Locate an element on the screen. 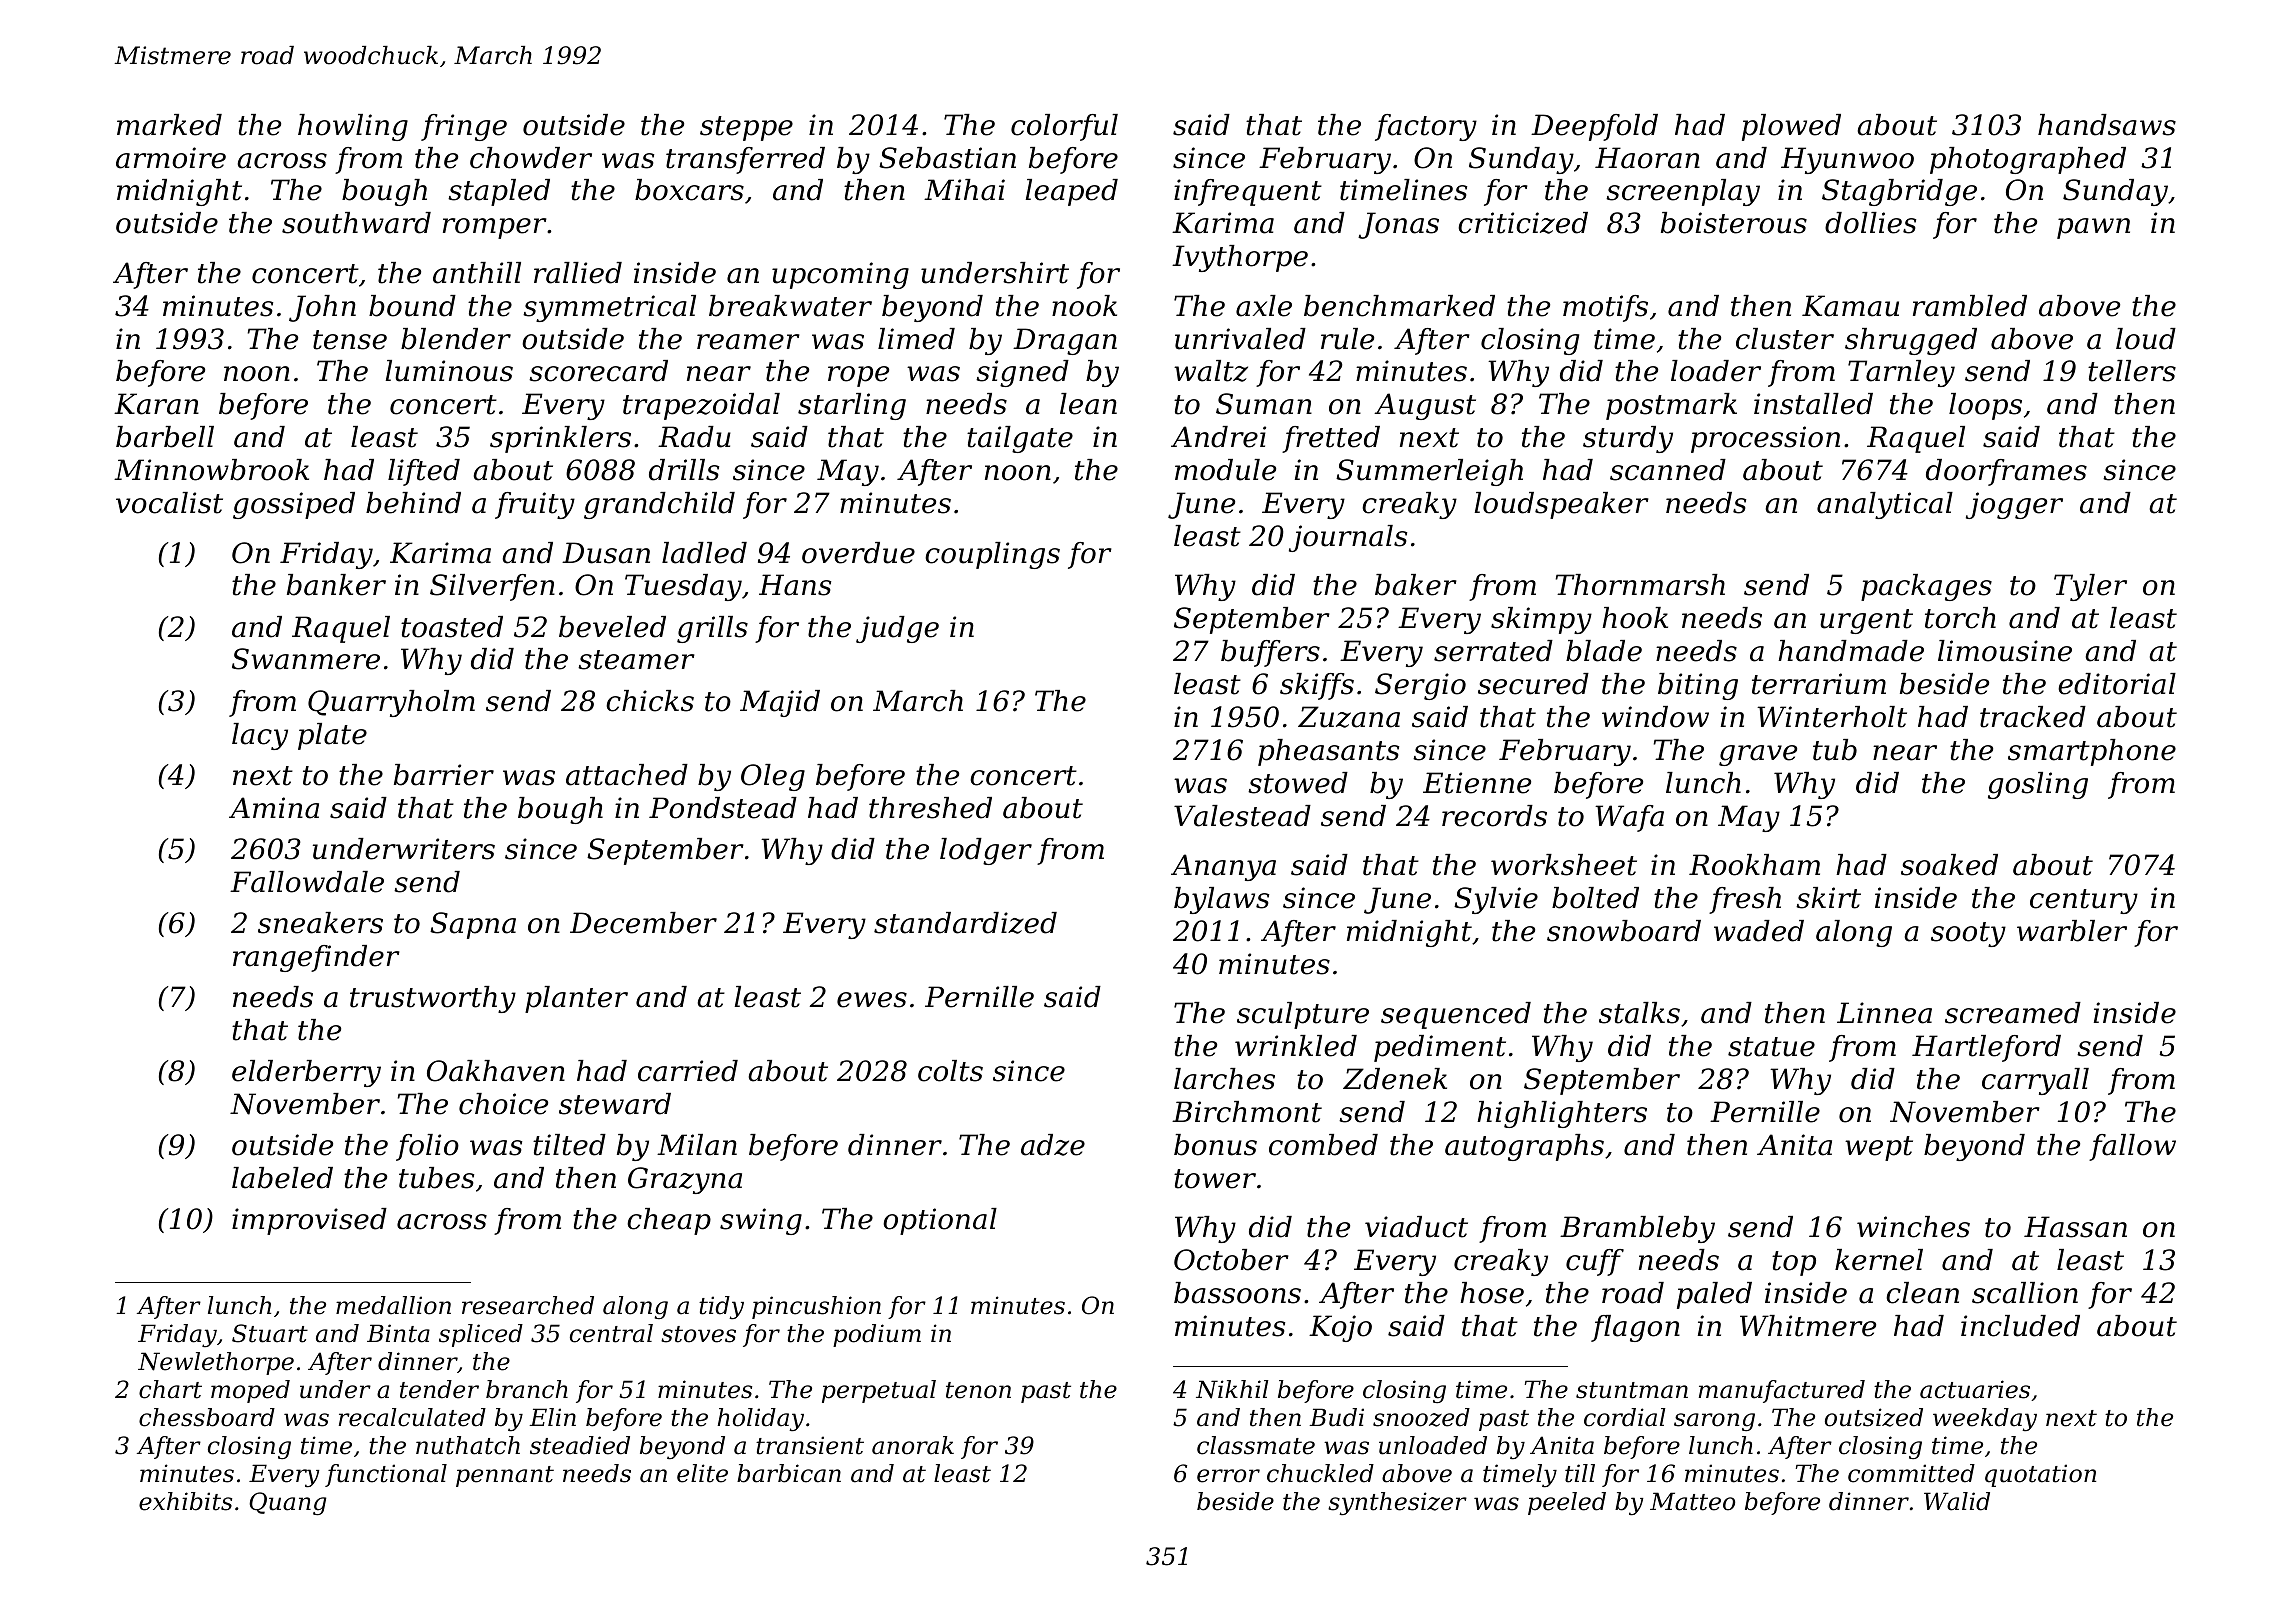  December is located at coordinates (643, 923).
